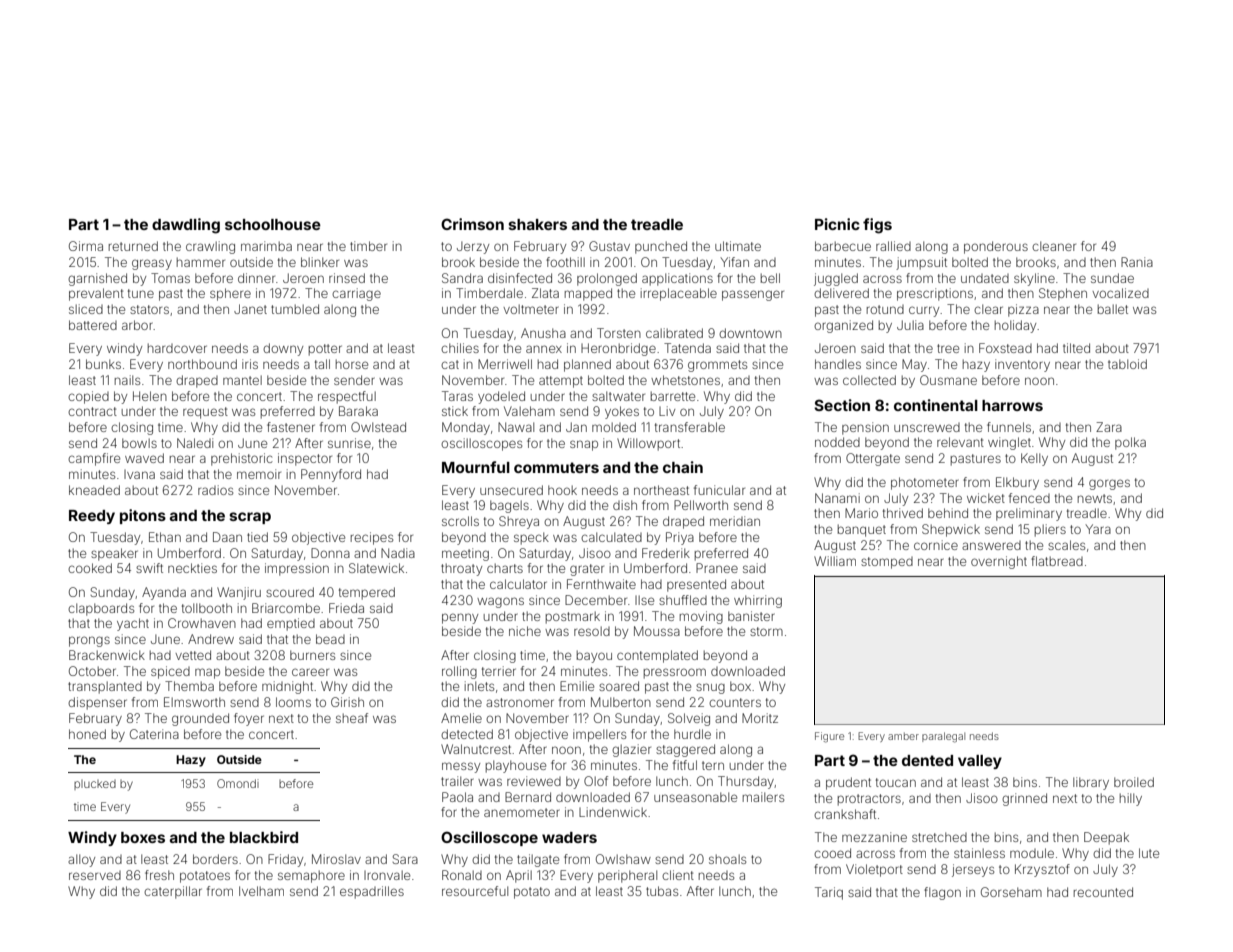 This screenshot has height=952, width=1233. What do you see at coordinates (101, 609) in the screenshot?
I see `clapboards` at bounding box center [101, 609].
